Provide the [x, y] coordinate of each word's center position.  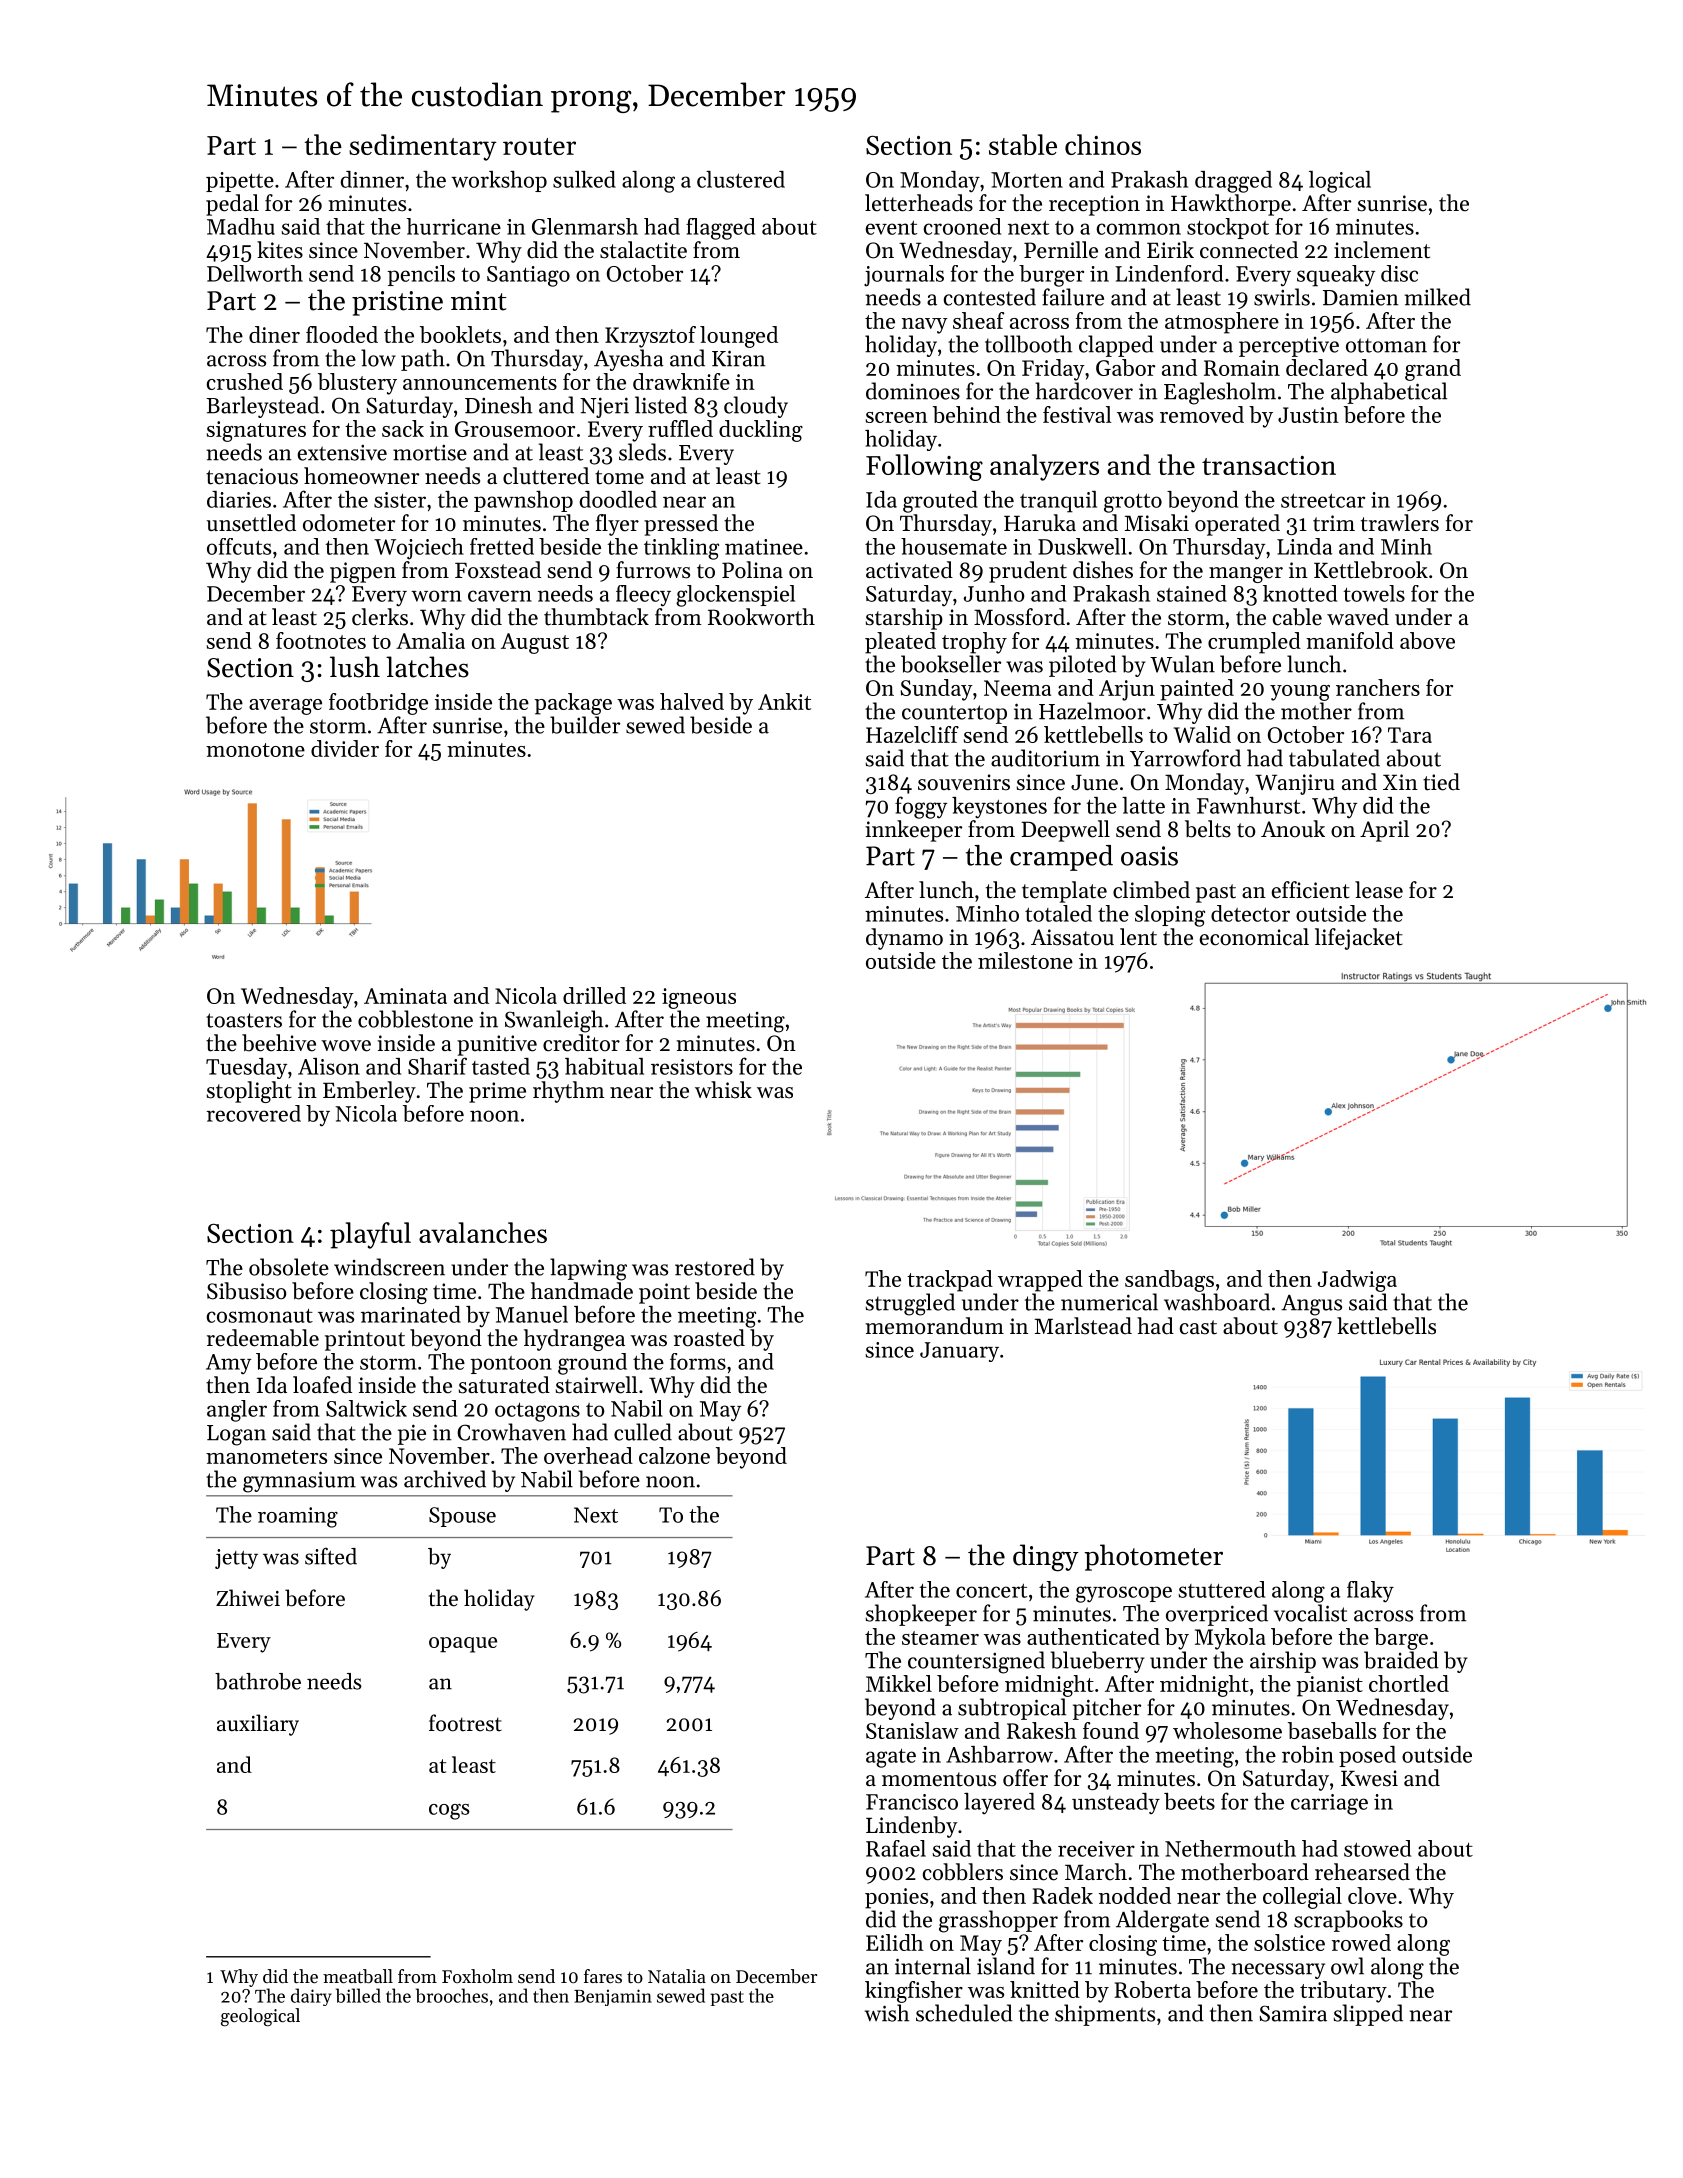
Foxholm [477, 1976]
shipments [1105, 2015]
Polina [752, 570]
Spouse [462, 1517]
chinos [1103, 144]
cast [1198, 1327]
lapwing [588, 1269]
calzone [674, 1455]
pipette [240, 182]
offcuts [239, 546]
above [1427, 640]
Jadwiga [1357, 1281]
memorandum [934, 1326]
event [891, 228]
